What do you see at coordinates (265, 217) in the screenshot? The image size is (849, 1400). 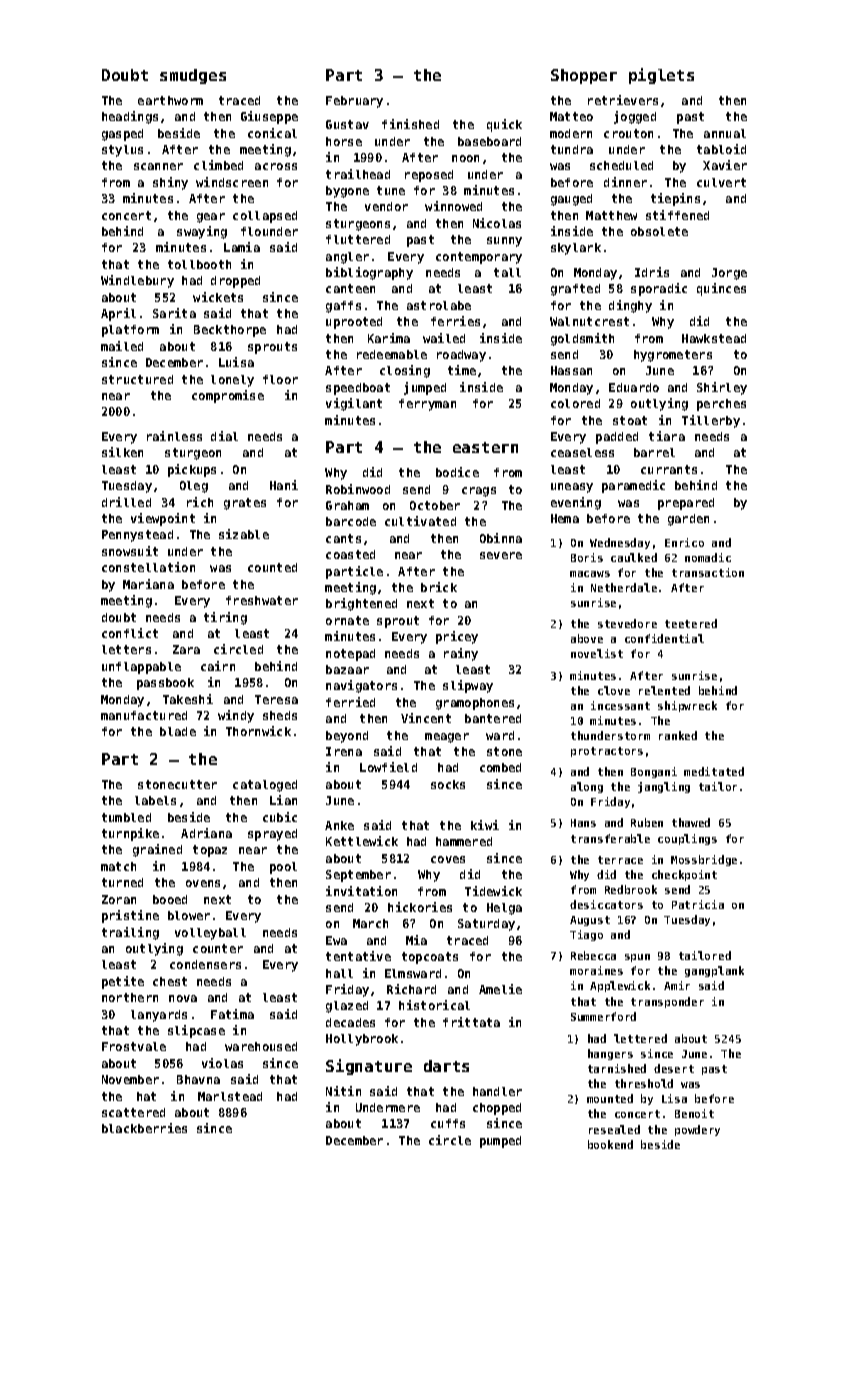 I see `collapsed` at bounding box center [265, 217].
